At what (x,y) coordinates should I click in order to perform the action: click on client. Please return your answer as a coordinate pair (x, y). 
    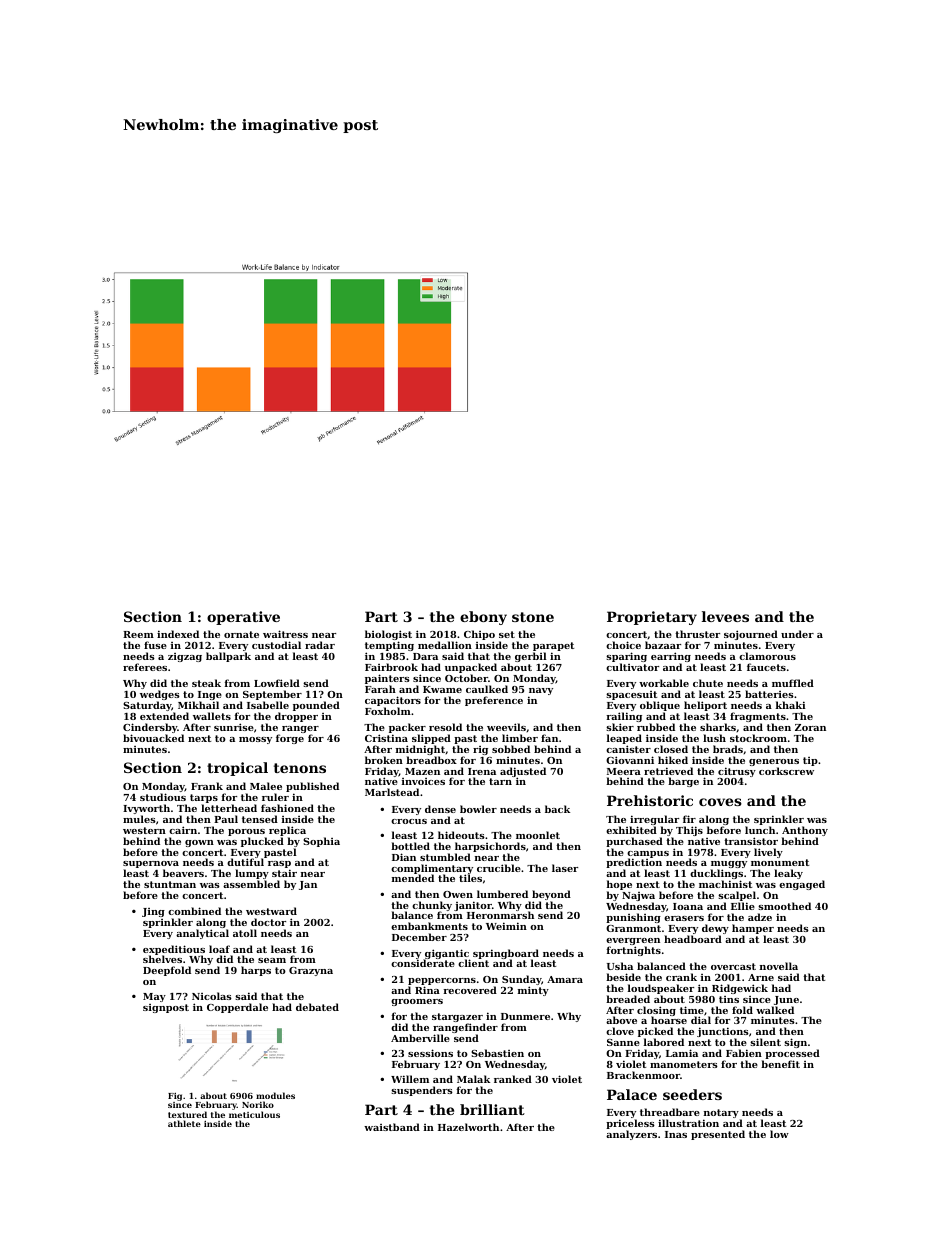
    Looking at the image, I should click on (473, 963).
